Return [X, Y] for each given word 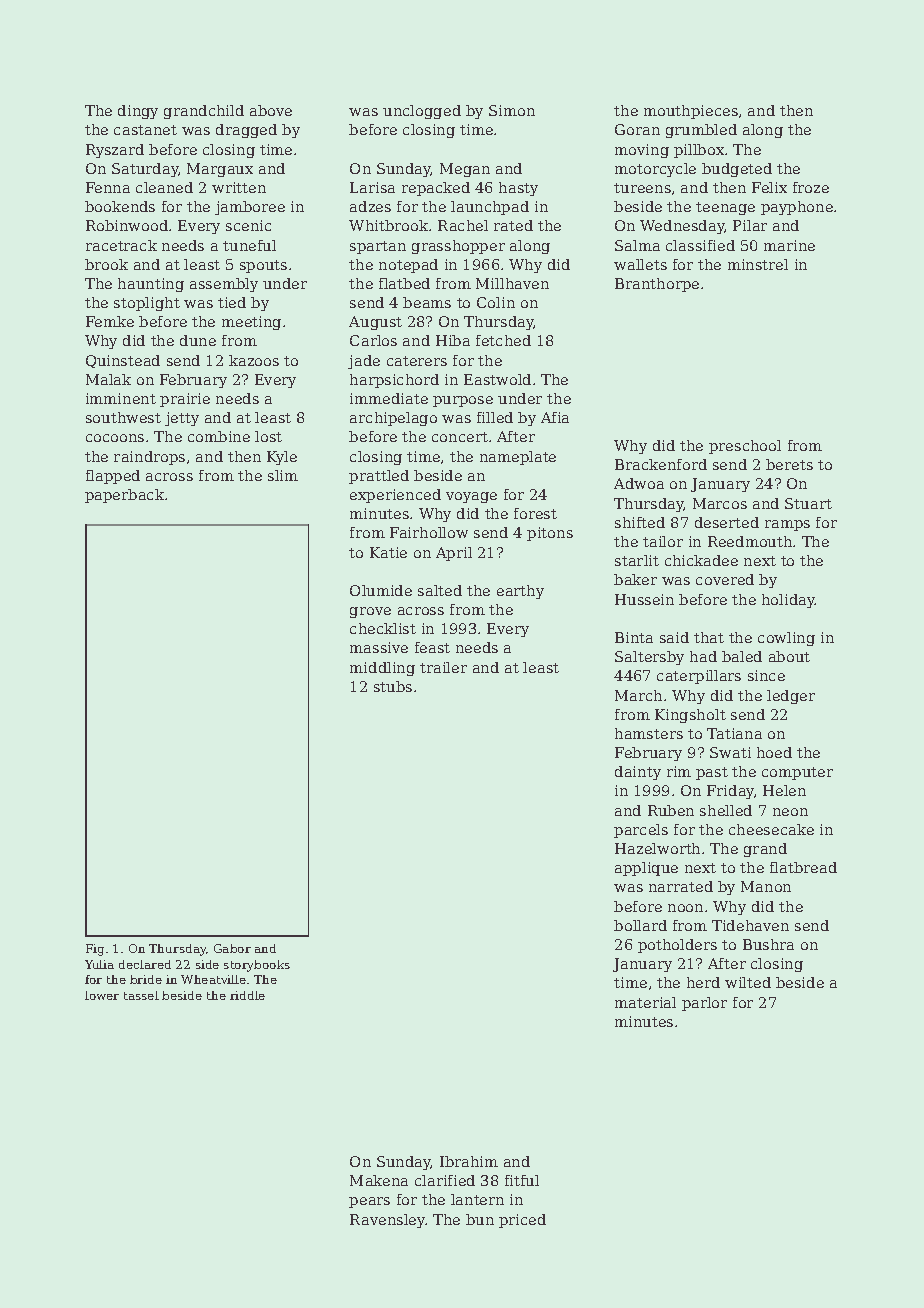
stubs [393, 686]
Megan [465, 170]
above [271, 110]
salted [440, 590]
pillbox [699, 151]
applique [646, 869]
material [645, 1002]
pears [369, 1202]
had [703, 656]
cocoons [115, 438]
